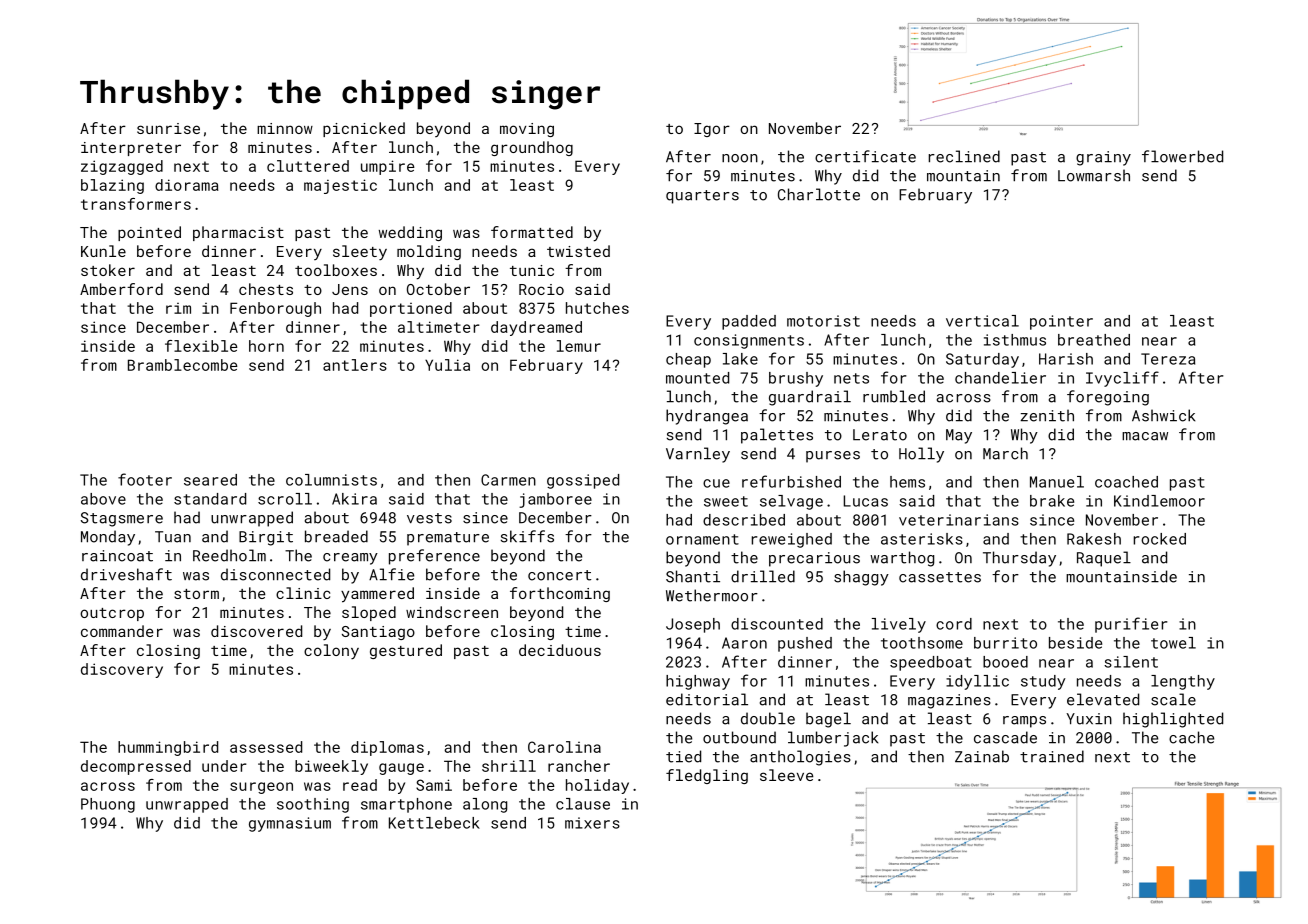 This screenshot has width=1308, height=924. Describe the element at coordinates (744, 643) in the screenshot. I see `Aaron` at that location.
